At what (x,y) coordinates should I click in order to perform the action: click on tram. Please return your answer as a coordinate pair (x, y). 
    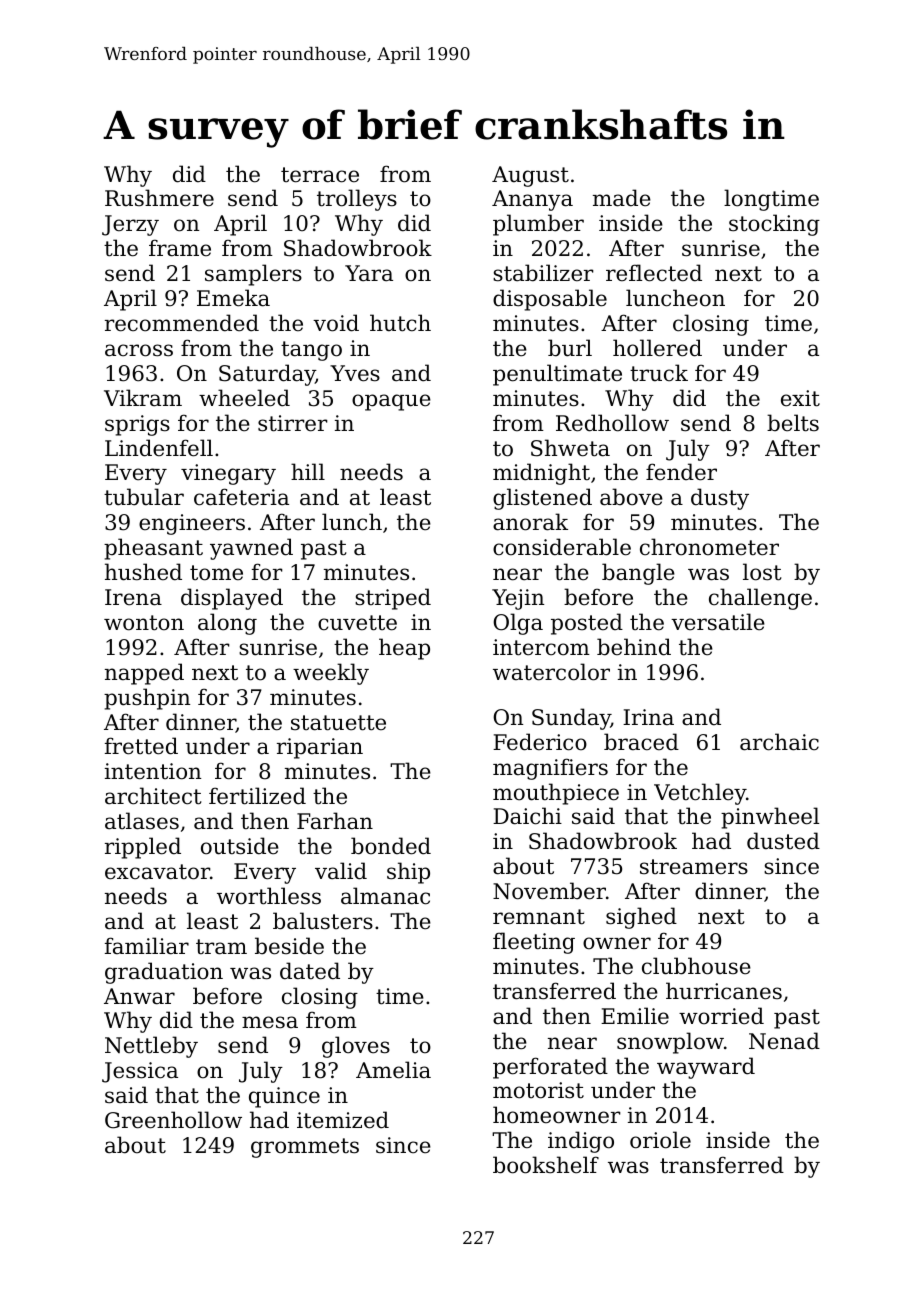
    Looking at the image, I should click on (221, 947).
